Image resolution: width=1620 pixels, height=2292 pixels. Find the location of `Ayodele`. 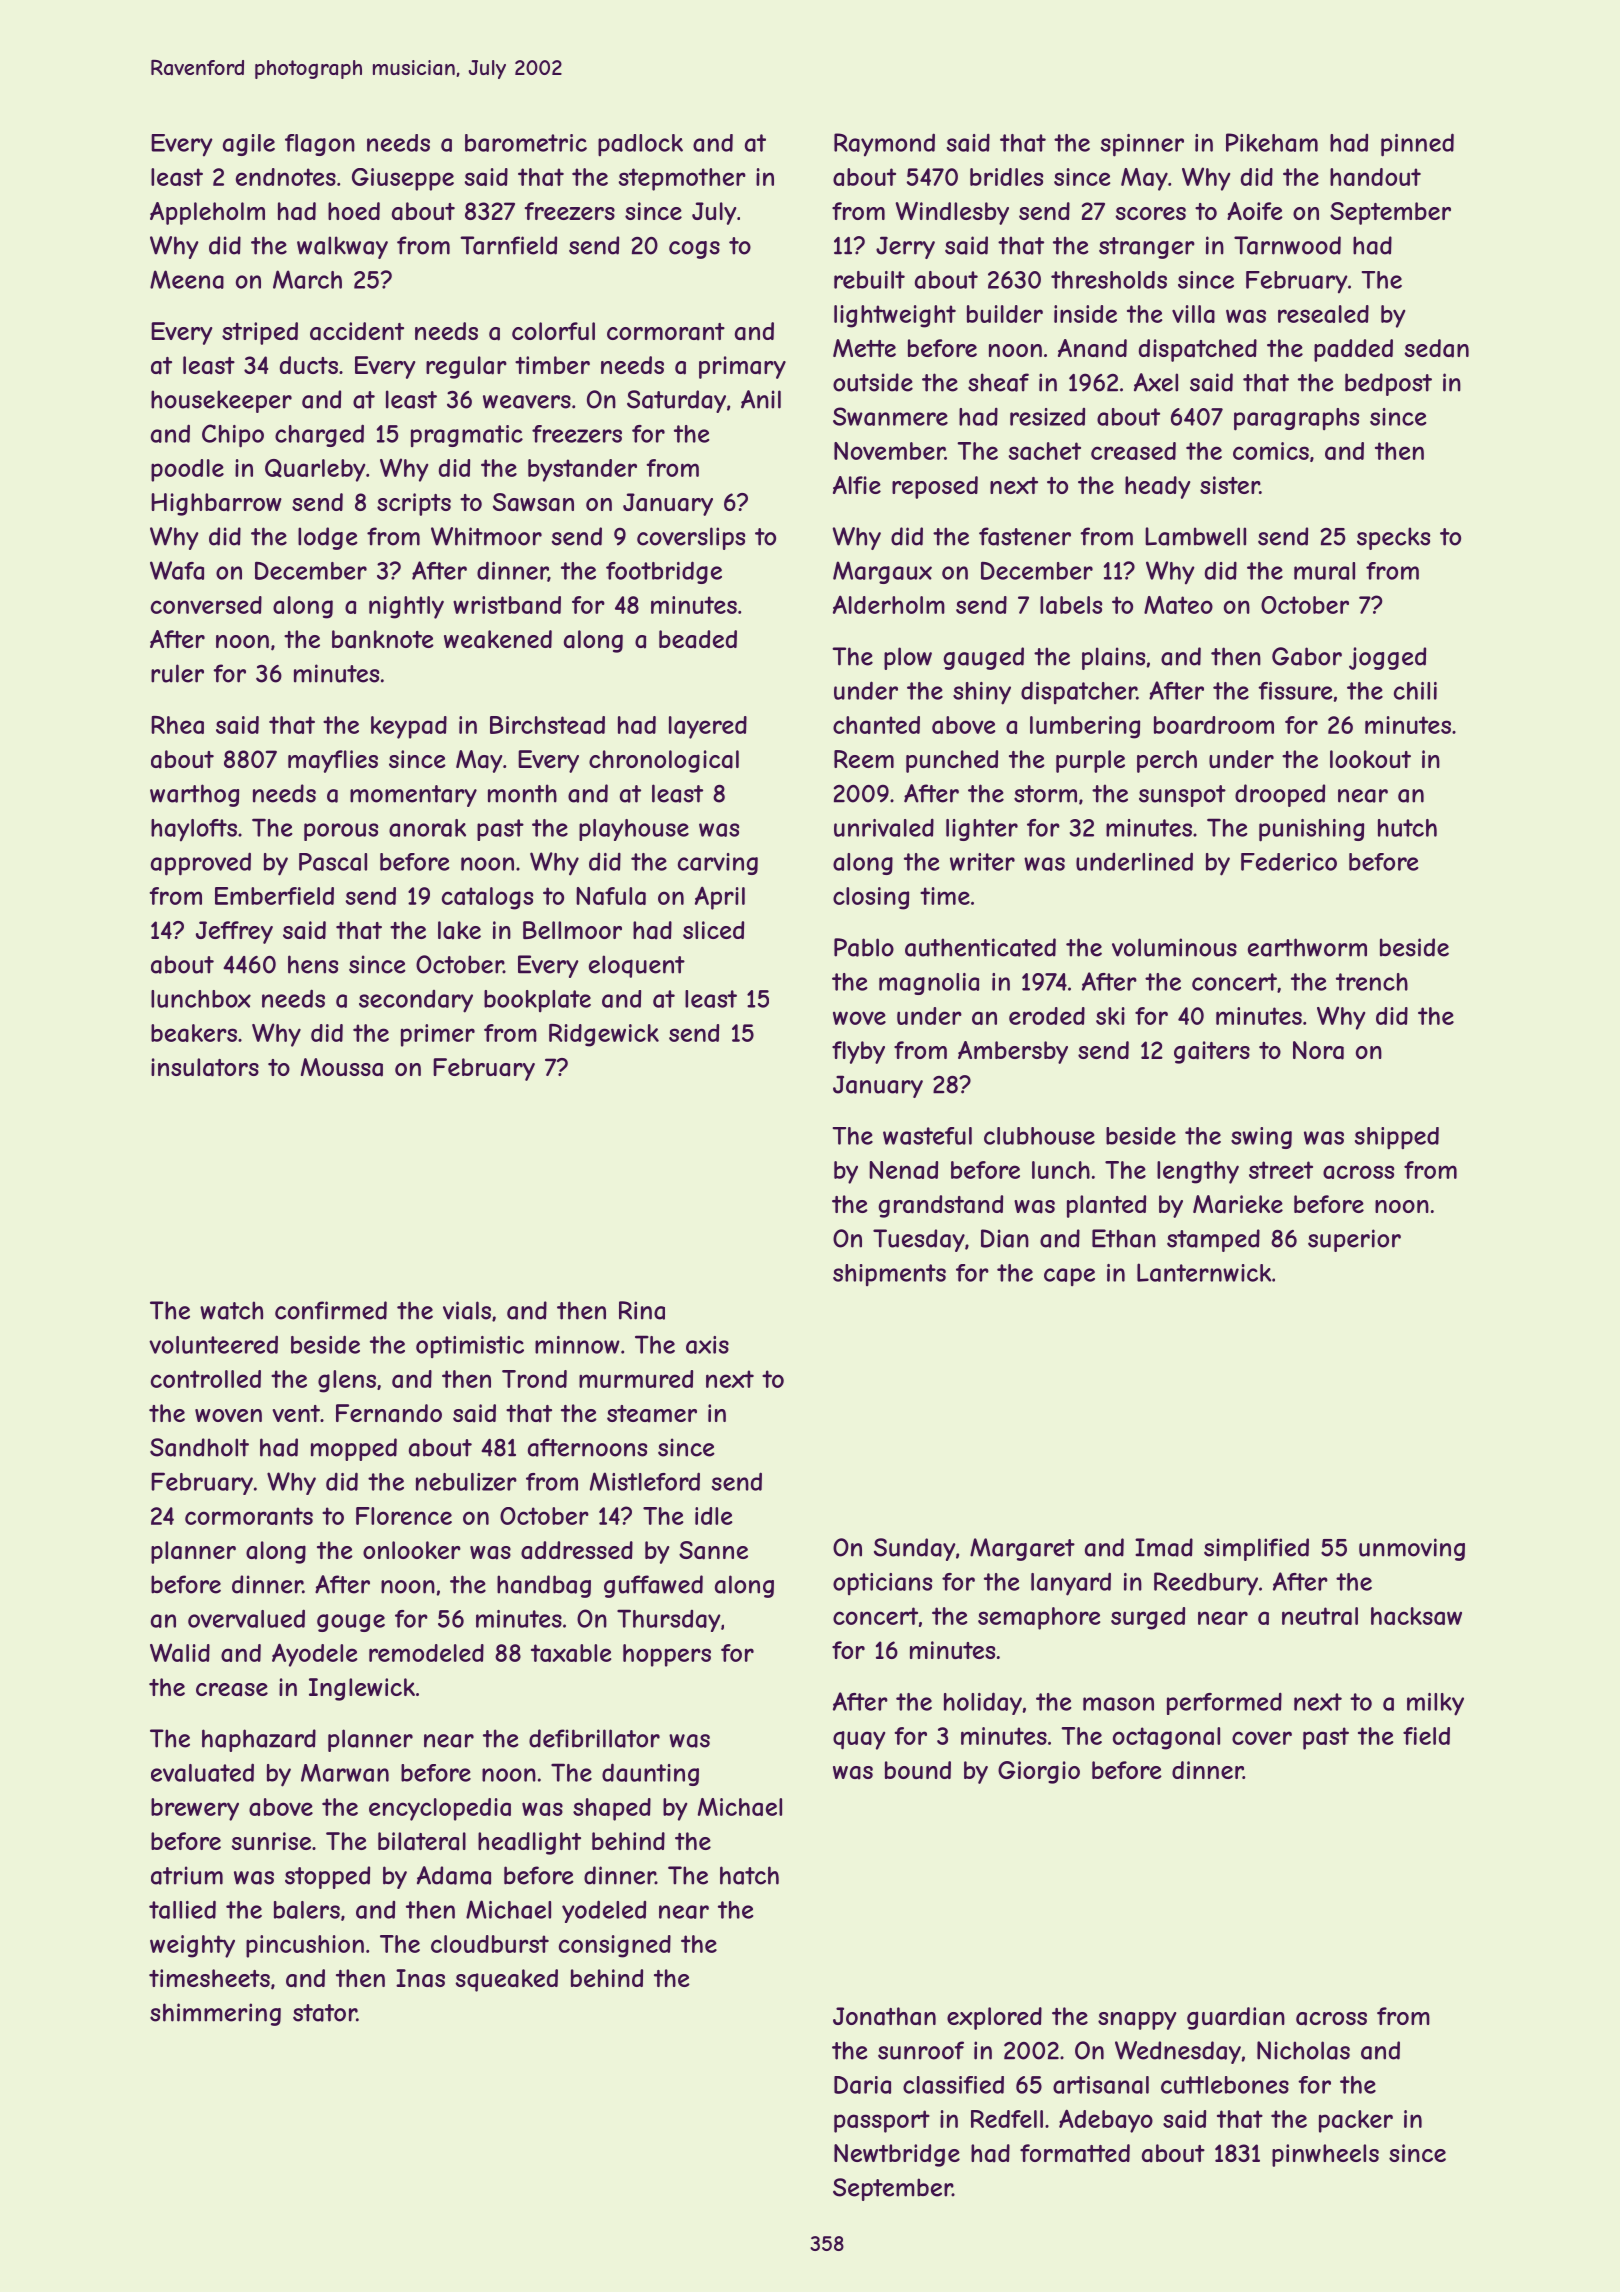

Ayodele is located at coordinates (314, 1655).
